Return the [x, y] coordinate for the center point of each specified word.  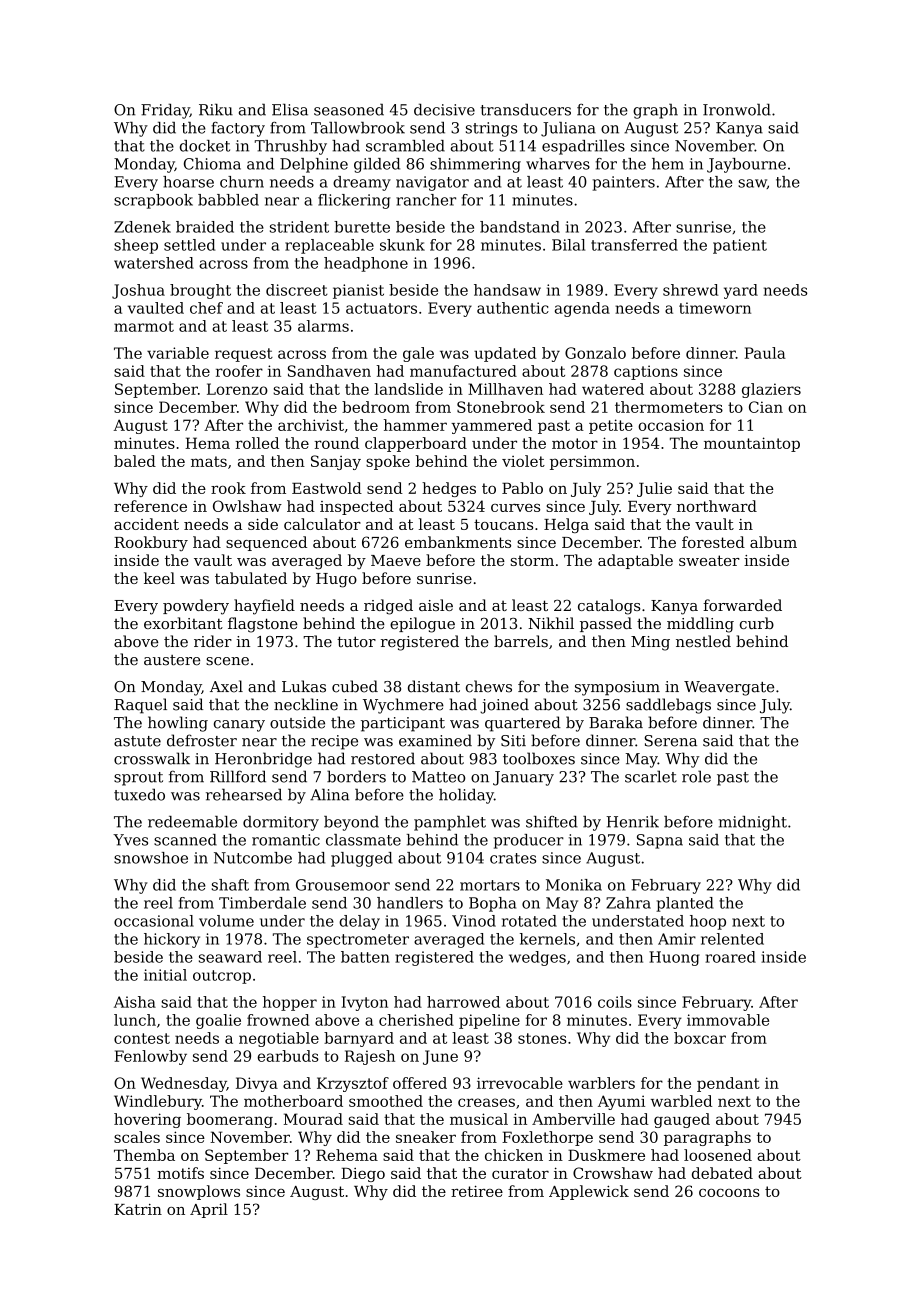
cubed [355, 686]
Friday [165, 111]
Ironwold [737, 110]
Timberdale [262, 903]
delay [359, 922]
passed [606, 624]
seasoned [349, 110]
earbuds [288, 1056]
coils [615, 1002]
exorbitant [183, 623]
